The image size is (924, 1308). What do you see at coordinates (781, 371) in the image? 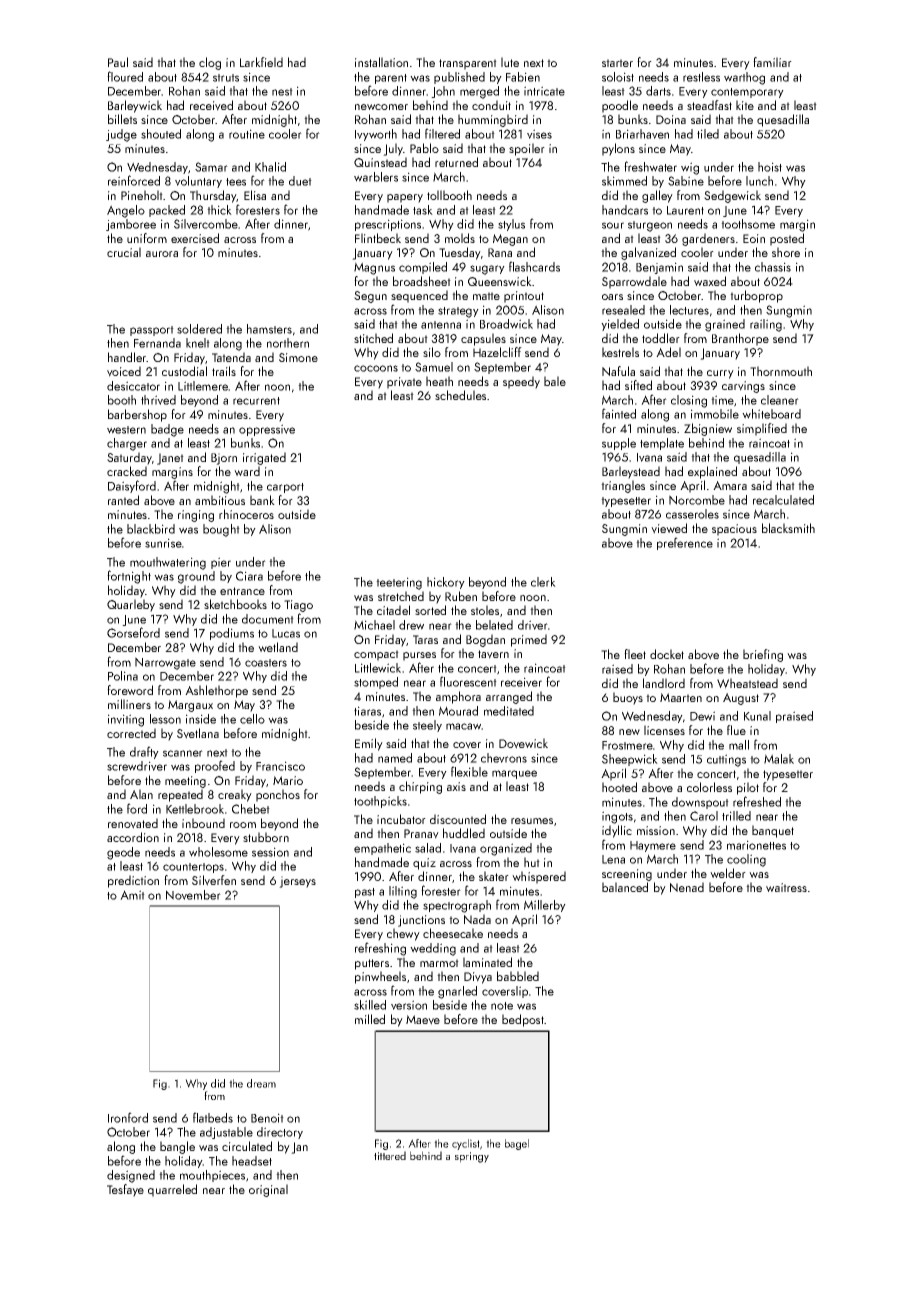
I see `Thornmouth` at bounding box center [781, 371].
